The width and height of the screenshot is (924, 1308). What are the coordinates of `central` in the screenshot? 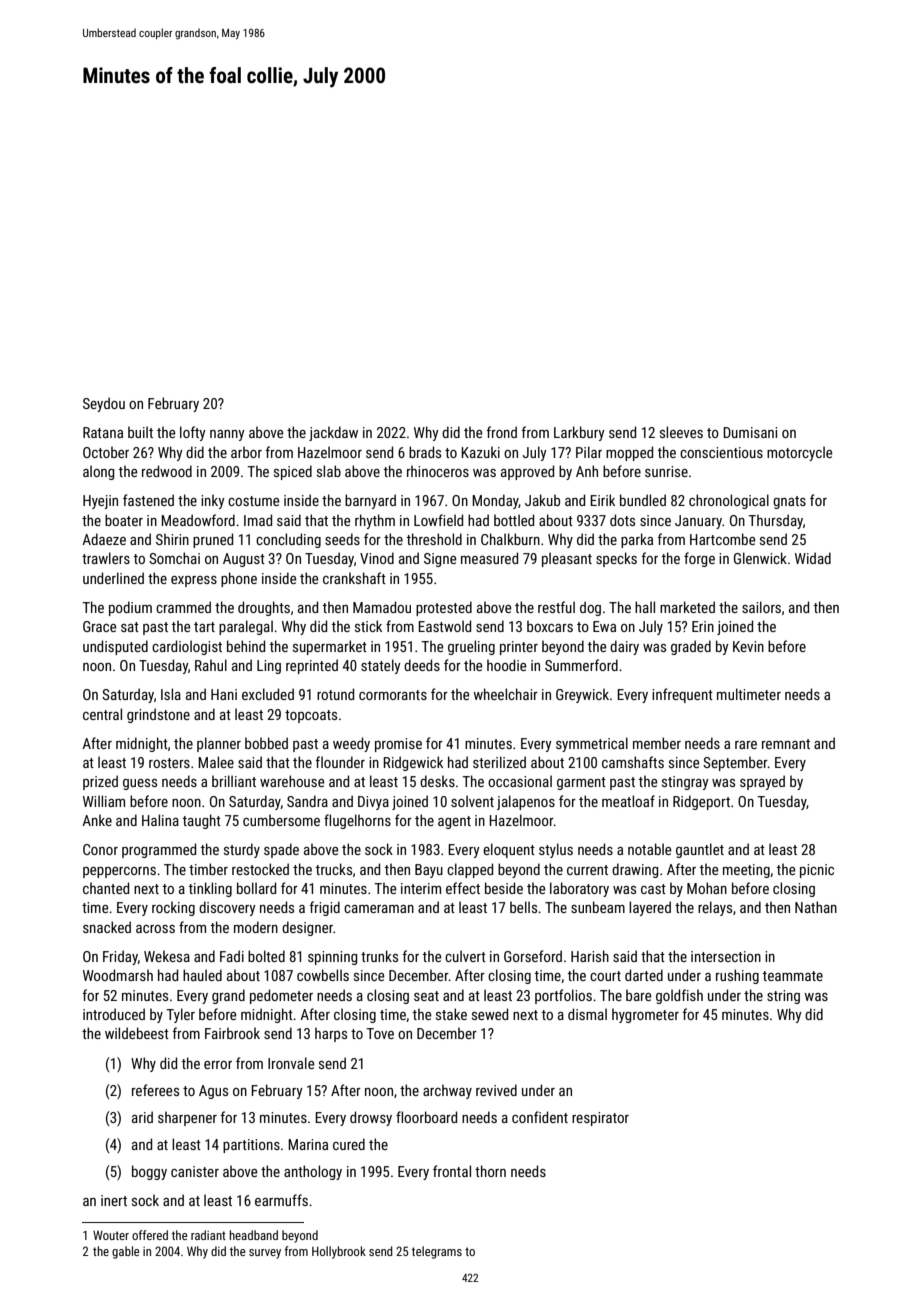 It's located at (102, 714).
